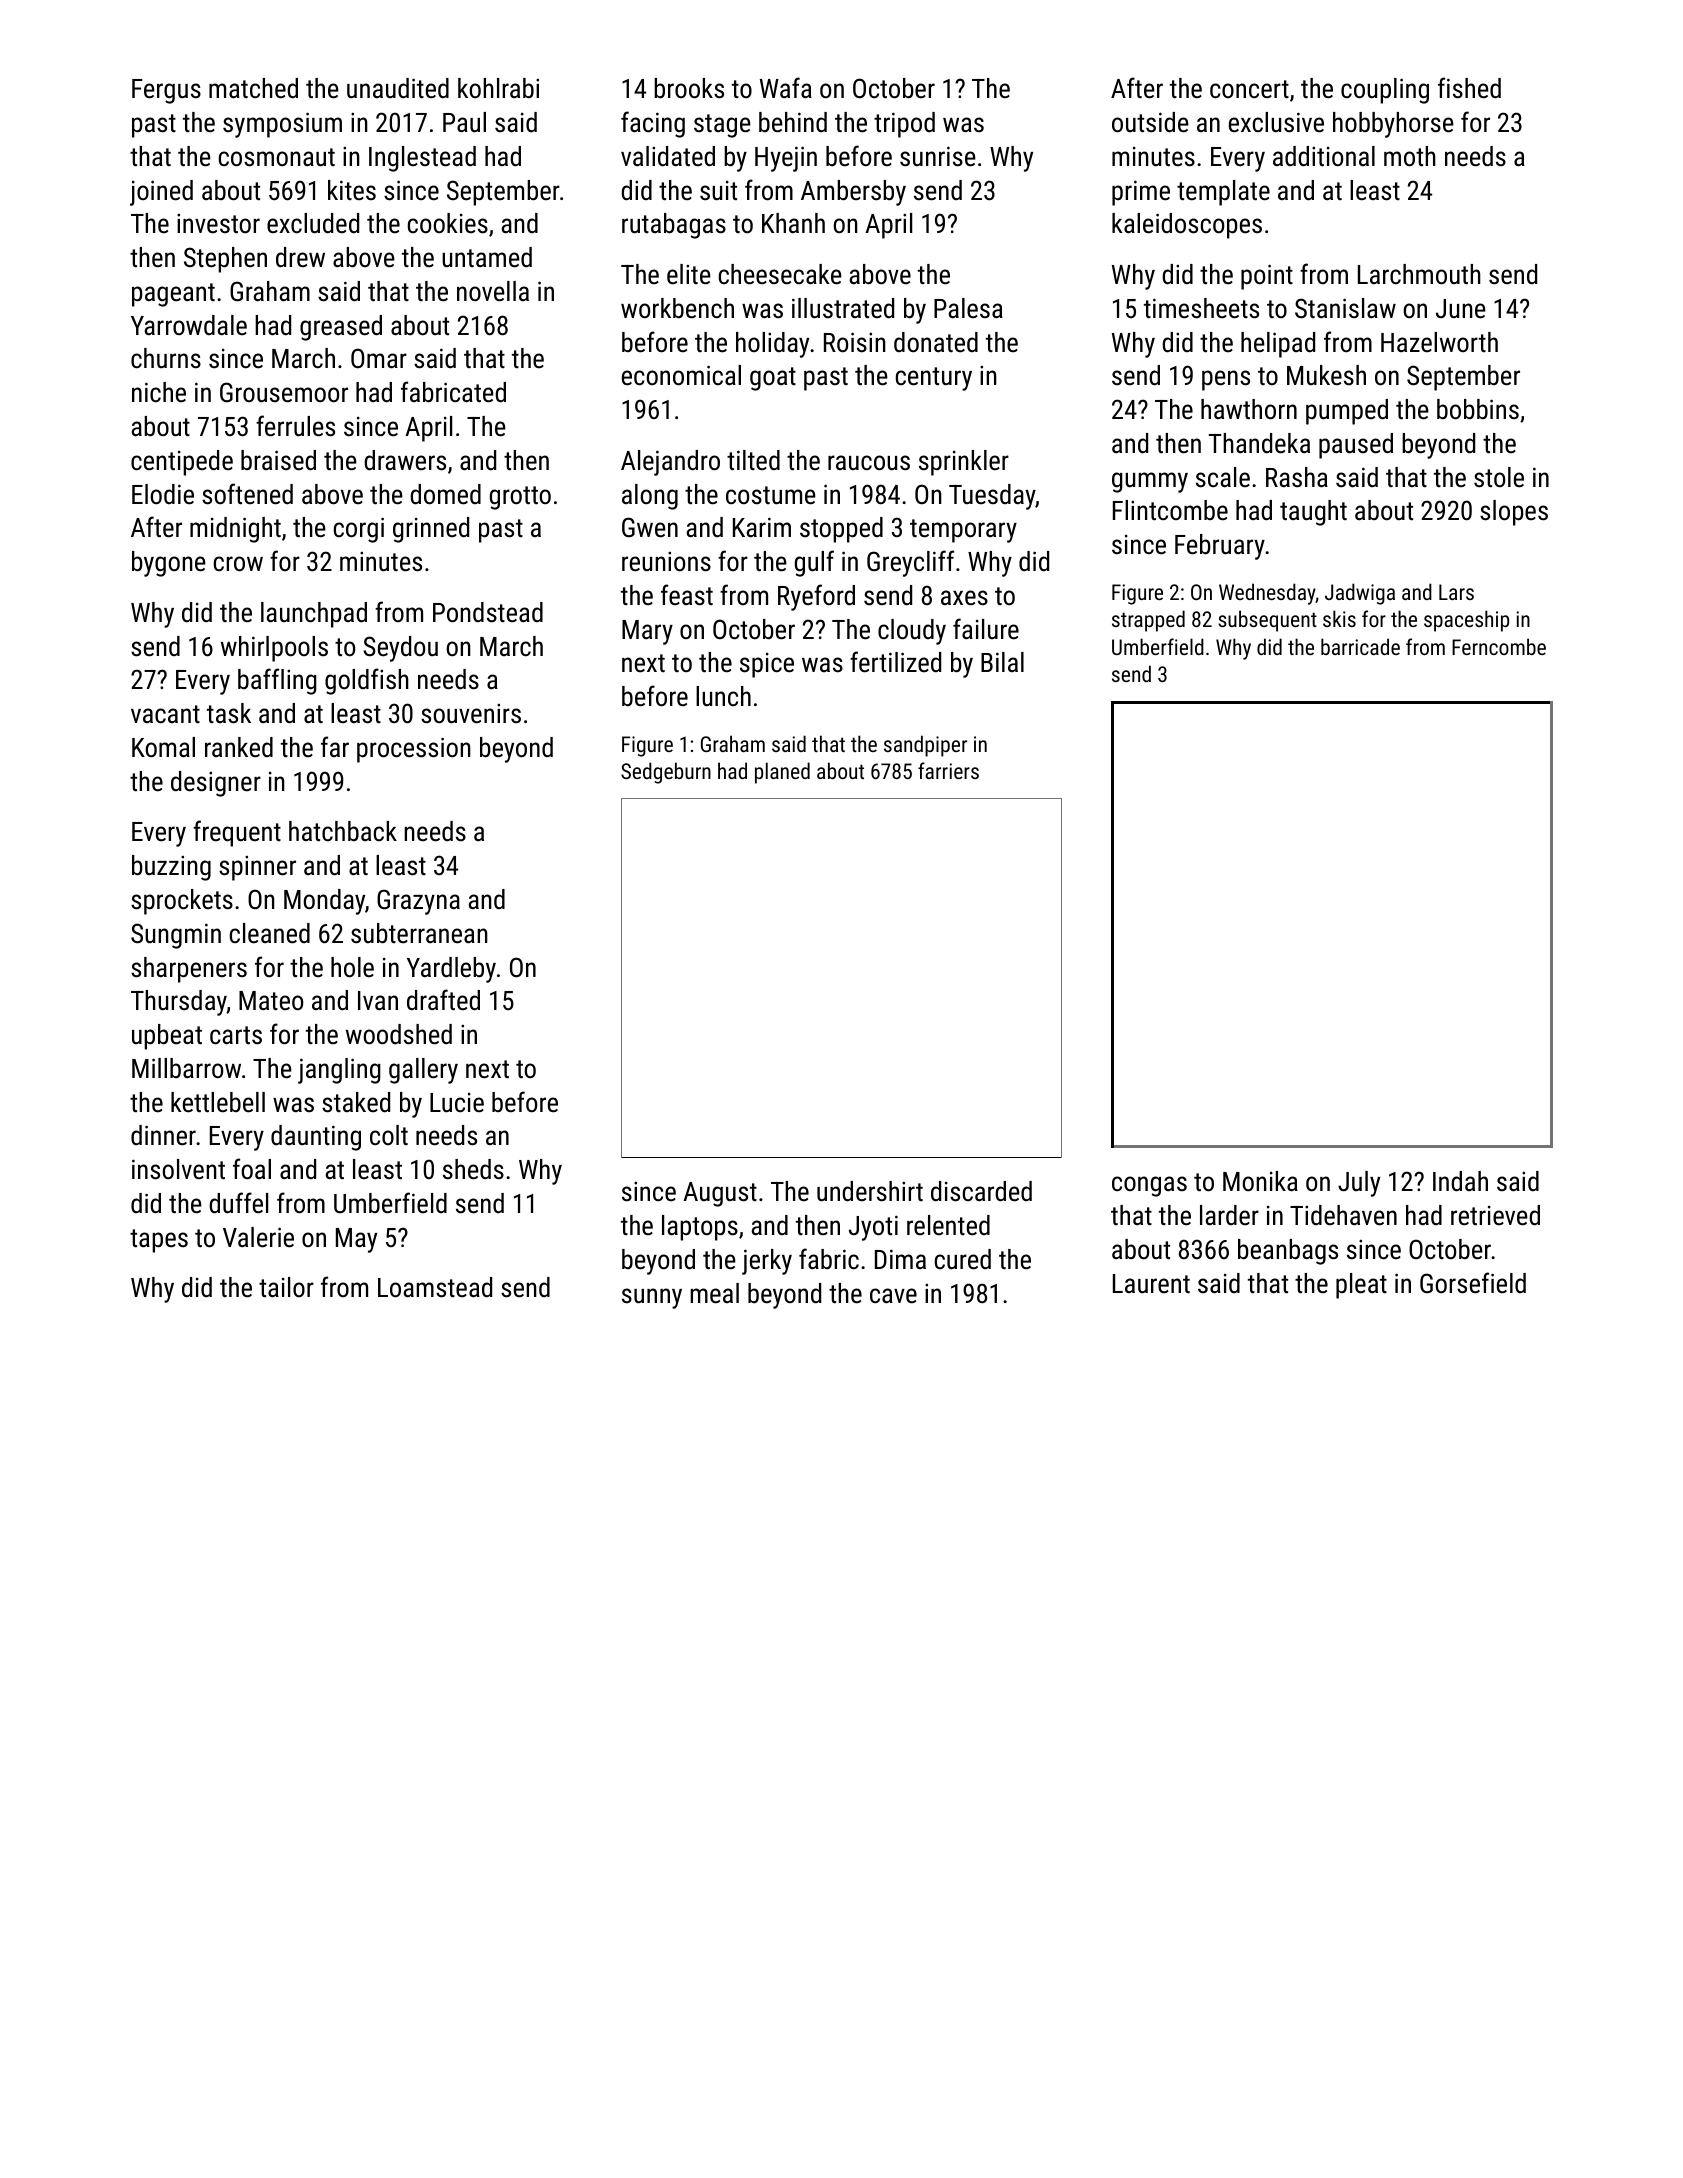 The height and width of the page is (2178, 1683). Describe the element at coordinates (163, 1135) in the page. I see `dinner` at that location.
